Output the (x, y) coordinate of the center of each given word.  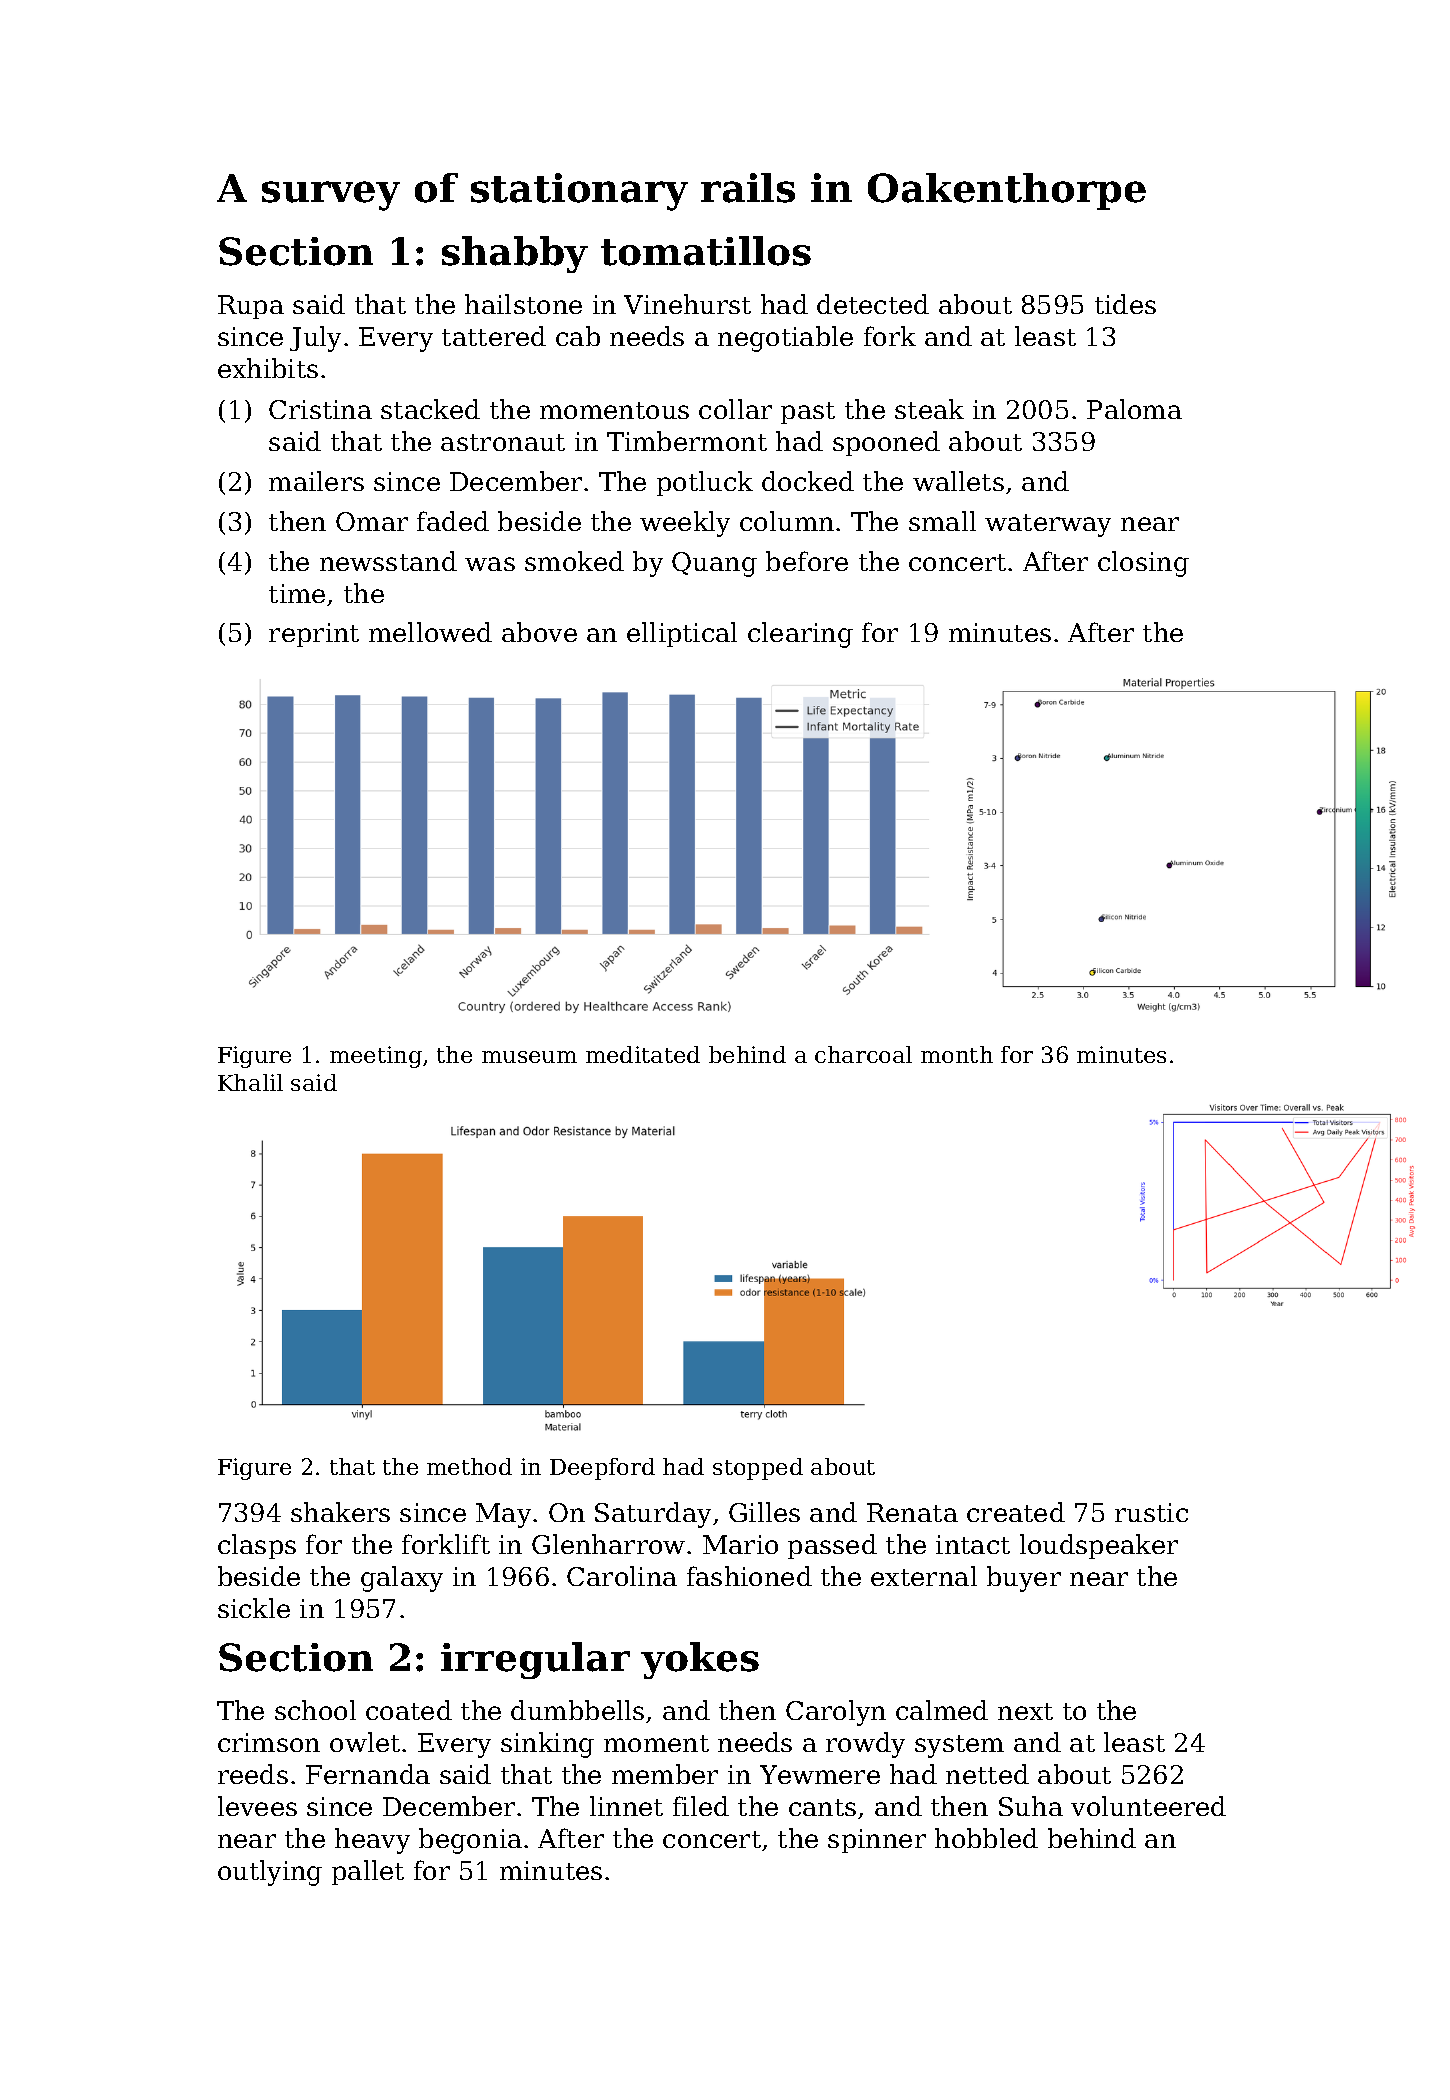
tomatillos (706, 251)
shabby (515, 254)
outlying (270, 1873)
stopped (758, 1469)
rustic (1151, 1512)
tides (1125, 304)
